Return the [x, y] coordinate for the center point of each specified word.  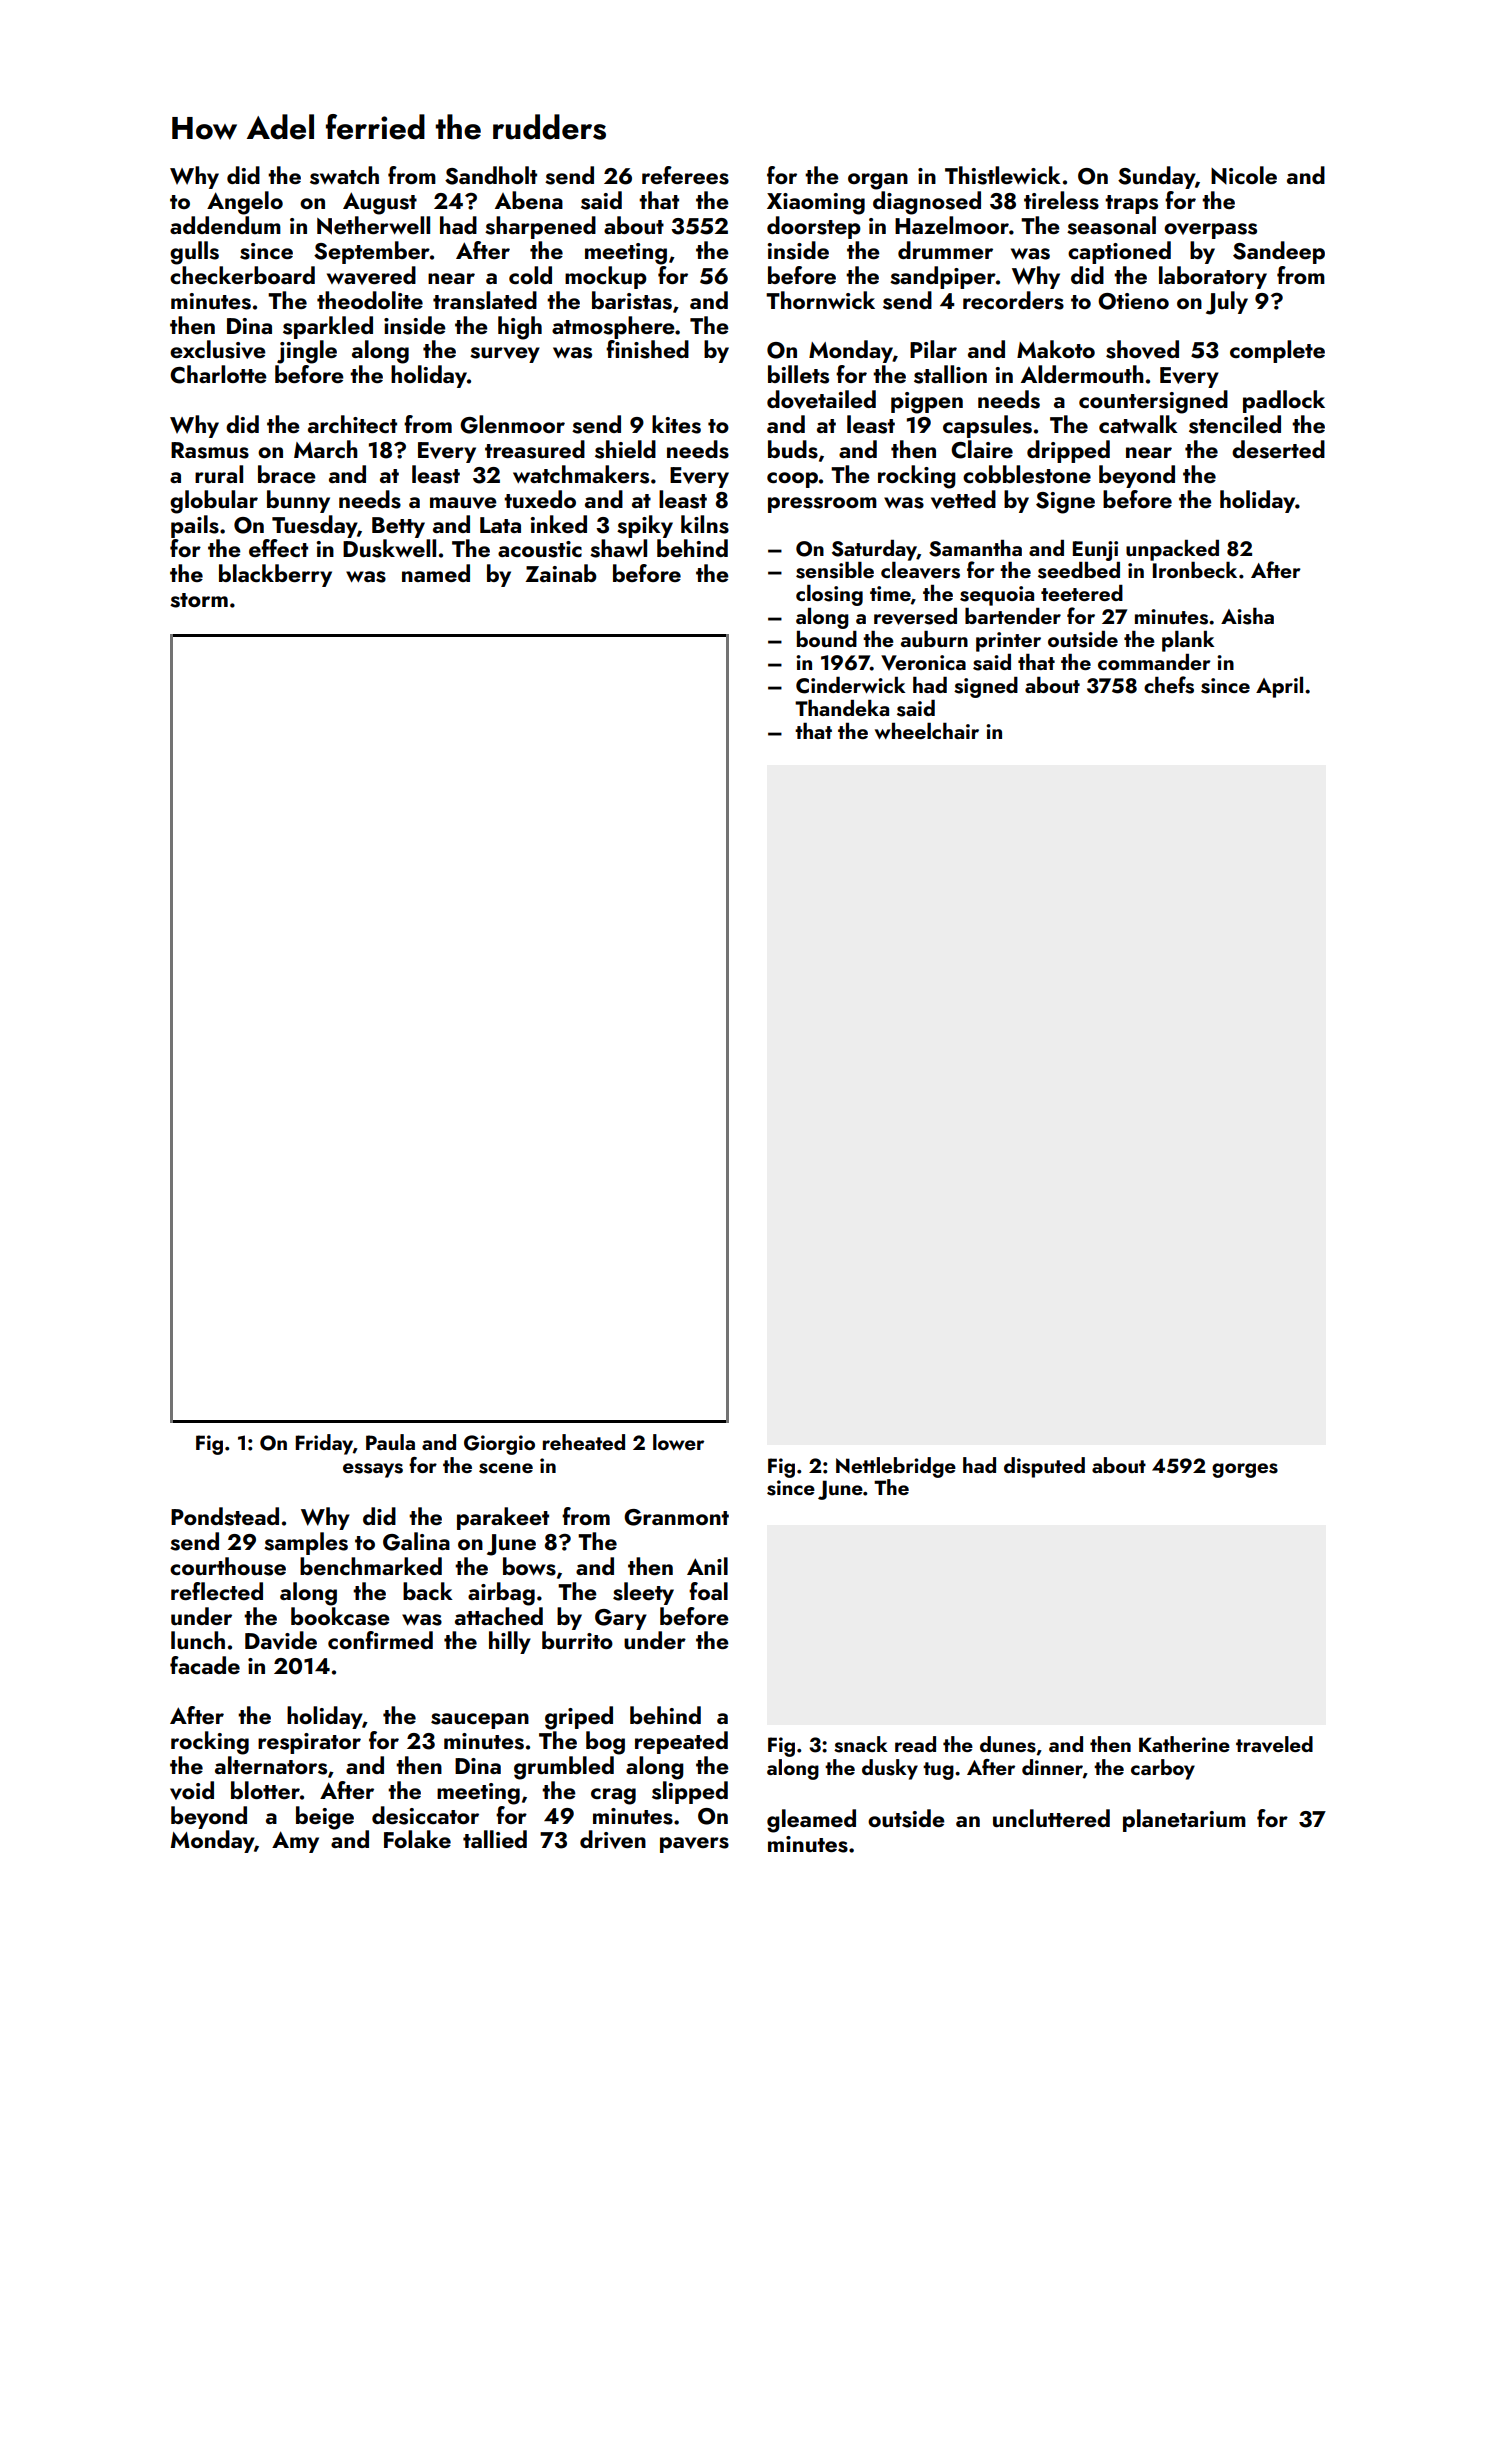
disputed [1044, 1467]
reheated [584, 1442]
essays [373, 1470]
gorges [1245, 1470]
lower [678, 1442]
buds [793, 449]
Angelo [245, 203]
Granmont [676, 1517]
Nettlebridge [896, 1467]
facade [205, 1665]
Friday [324, 1444]
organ [878, 181]
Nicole [1244, 175]
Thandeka [842, 708]
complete [1277, 351]
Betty [398, 527]
